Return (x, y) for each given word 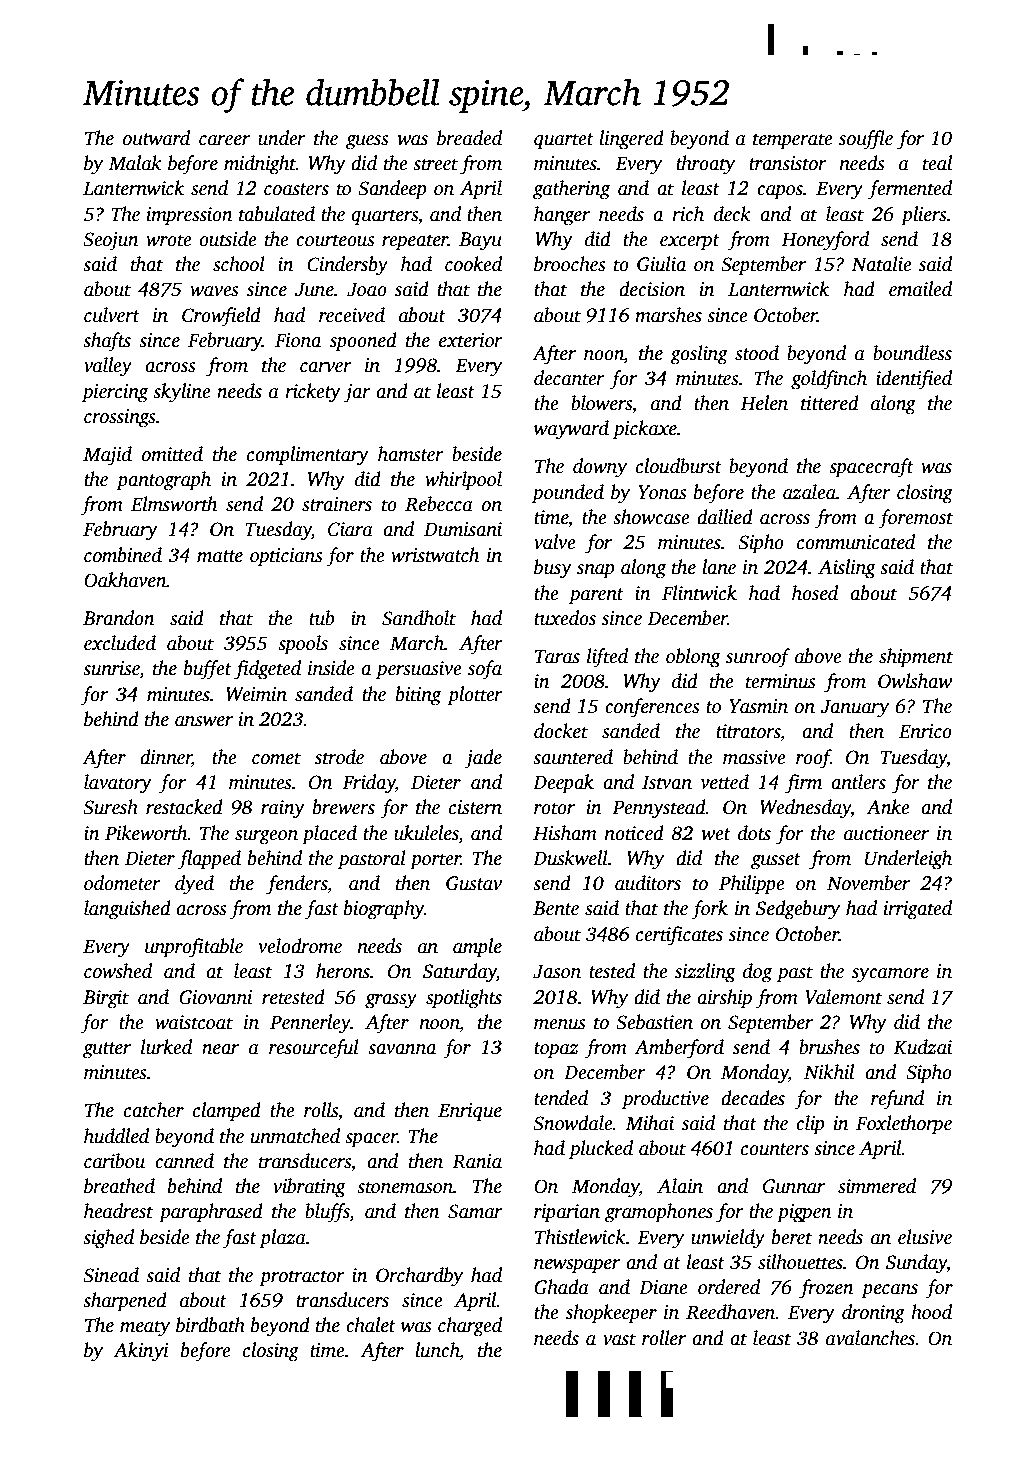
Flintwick (699, 593)
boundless (912, 353)
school (239, 264)
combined (123, 555)
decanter (569, 378)
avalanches (871, 1338)
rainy (283, 809)
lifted (607, 658)
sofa (485, 670)
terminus (781, 681)
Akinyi (141, 1352)
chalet (371, 1325)
